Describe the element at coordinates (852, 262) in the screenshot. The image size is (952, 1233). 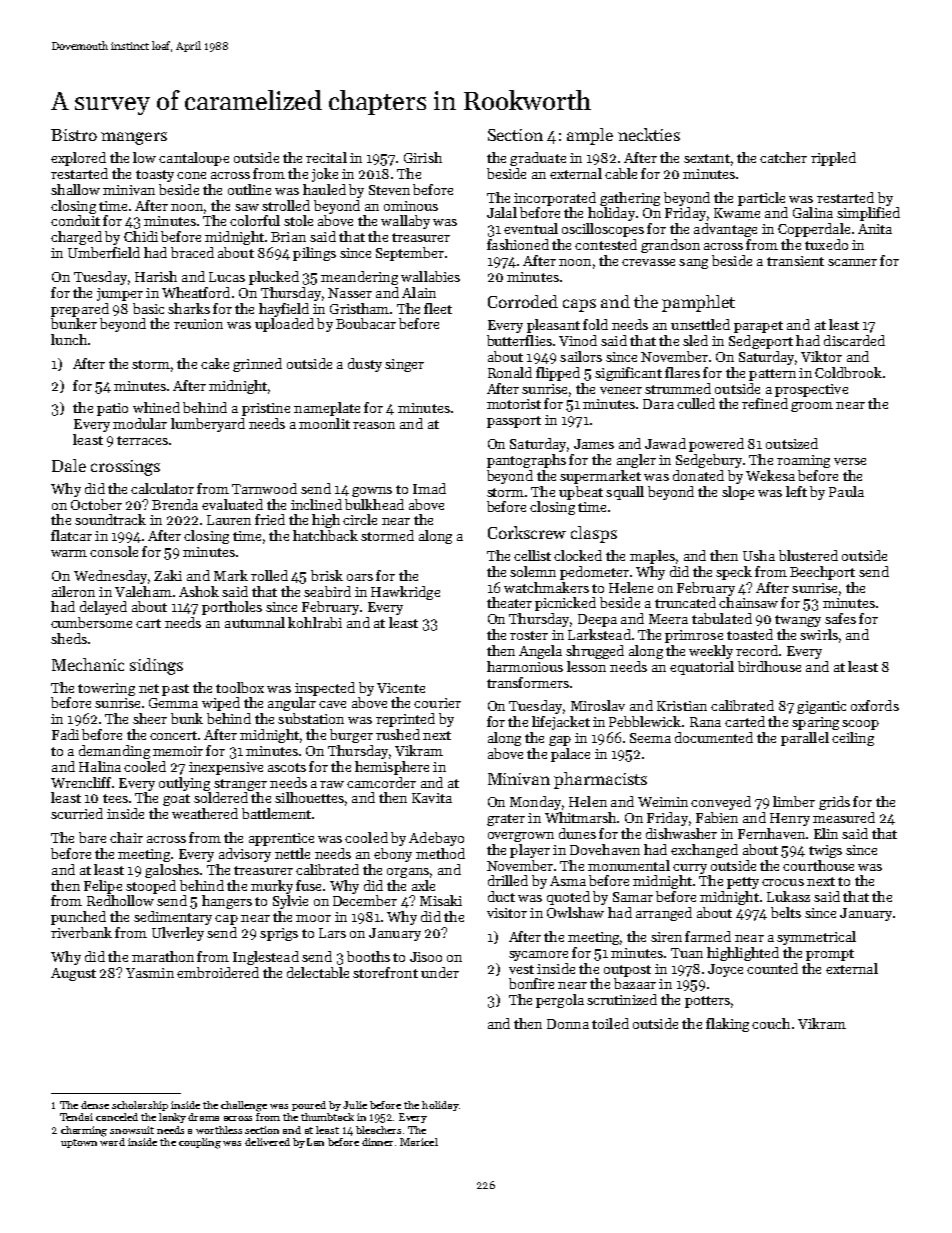
I see `scanner` at that location.
